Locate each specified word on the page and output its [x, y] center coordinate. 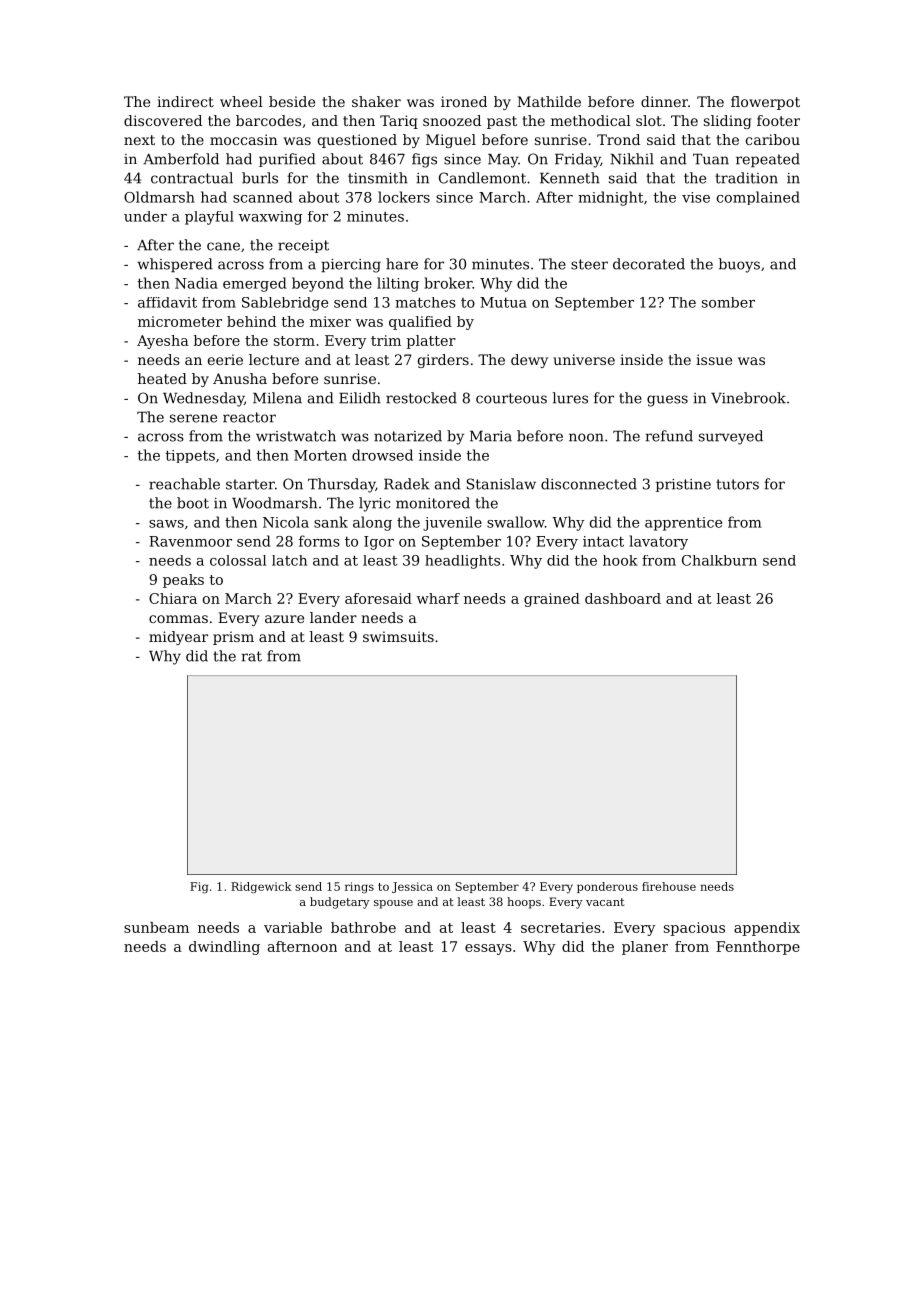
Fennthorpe [758, 948]
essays [488, 949]
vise [696, 197]
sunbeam [156, 927]
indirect [185, 101]
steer [589, 264]
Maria [491, 436]
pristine [683, 485]
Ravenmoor [190, 541]
